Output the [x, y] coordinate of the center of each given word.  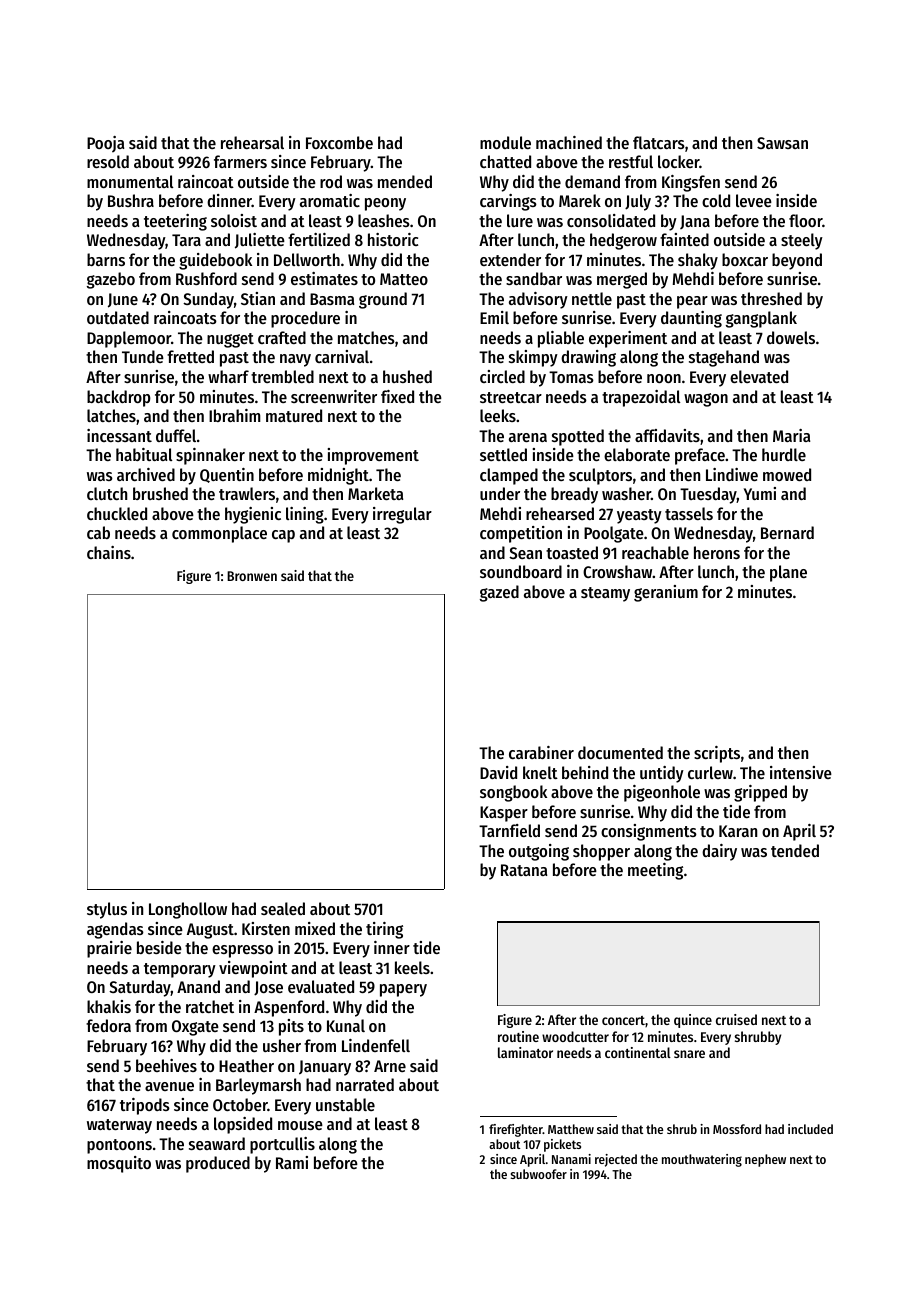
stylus [107, 910]
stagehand [724, 358]
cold [716, 200]
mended [405, 181]
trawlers [247, 493]
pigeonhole [662, 793]
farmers [240, 161]
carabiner [541, 752]
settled [503, 454]
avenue [169, 1086]
